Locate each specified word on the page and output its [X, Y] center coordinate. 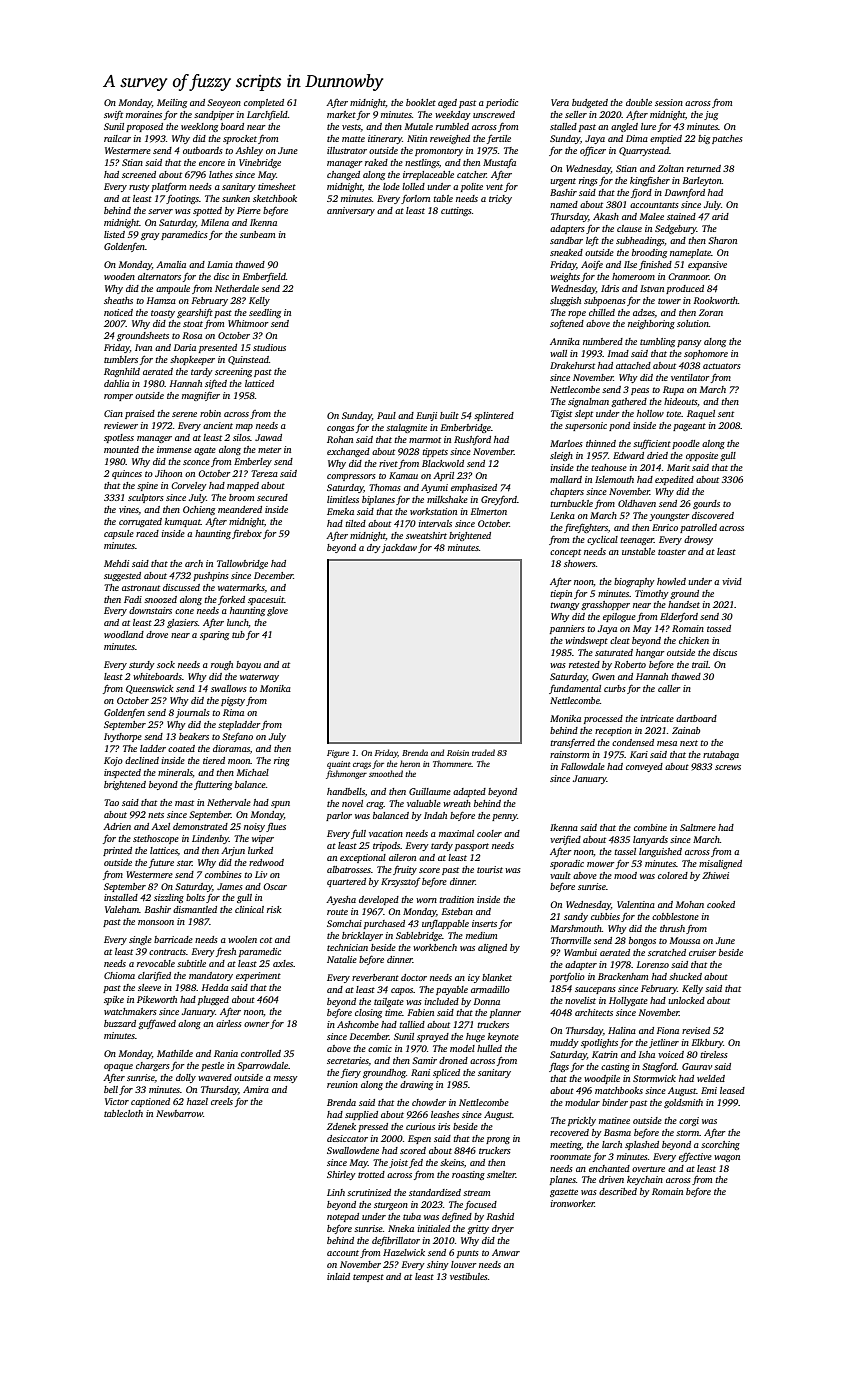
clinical [249, 909]
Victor [117, 1101]
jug [711, 115]
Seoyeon [224, 103]
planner [505, 1013]
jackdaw [399, 548]
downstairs [150, 610]
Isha [647, 1054]
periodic [502, 103]
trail [700, 664]
